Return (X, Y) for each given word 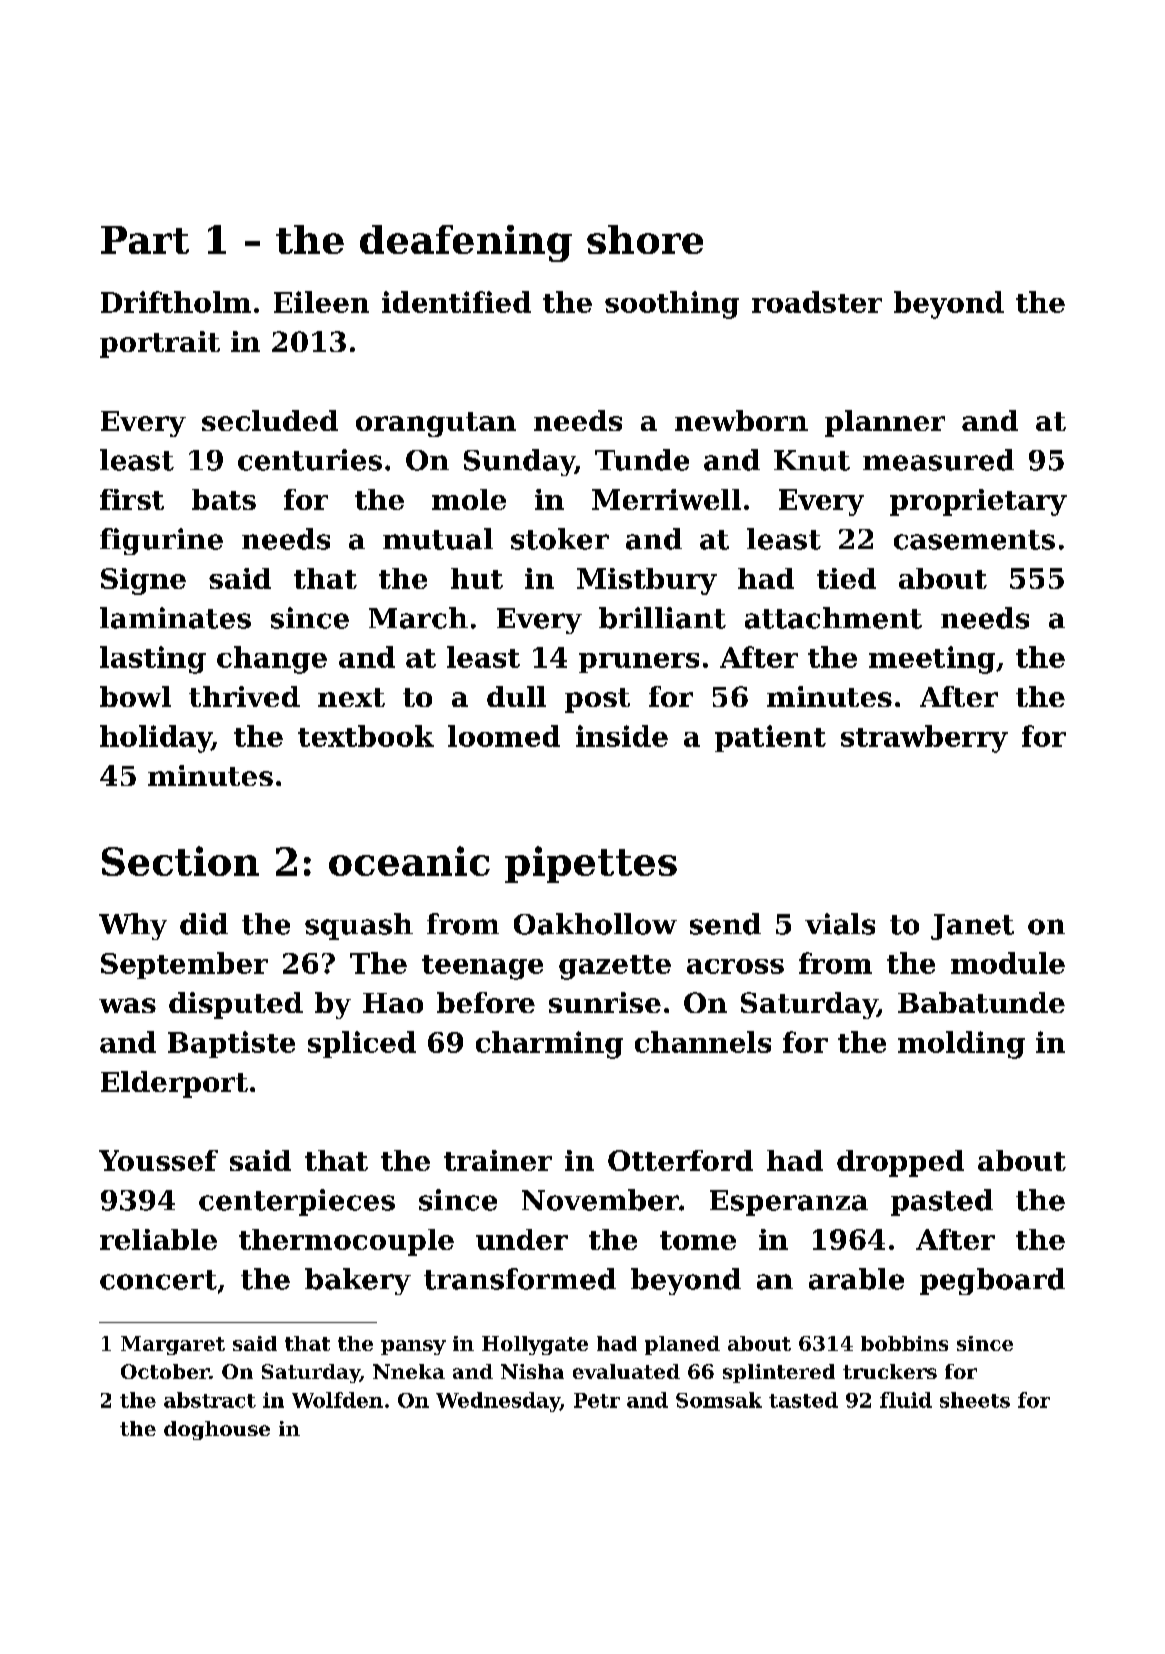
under (522, 1239)
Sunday (519, 462)
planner (885, 423)
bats (224, 499)
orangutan (436, 424)
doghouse (217, 1430)
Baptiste (231, 1044)
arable (856, 1279)
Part (145, 240)
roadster (817, 302)
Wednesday (498, 1402)
